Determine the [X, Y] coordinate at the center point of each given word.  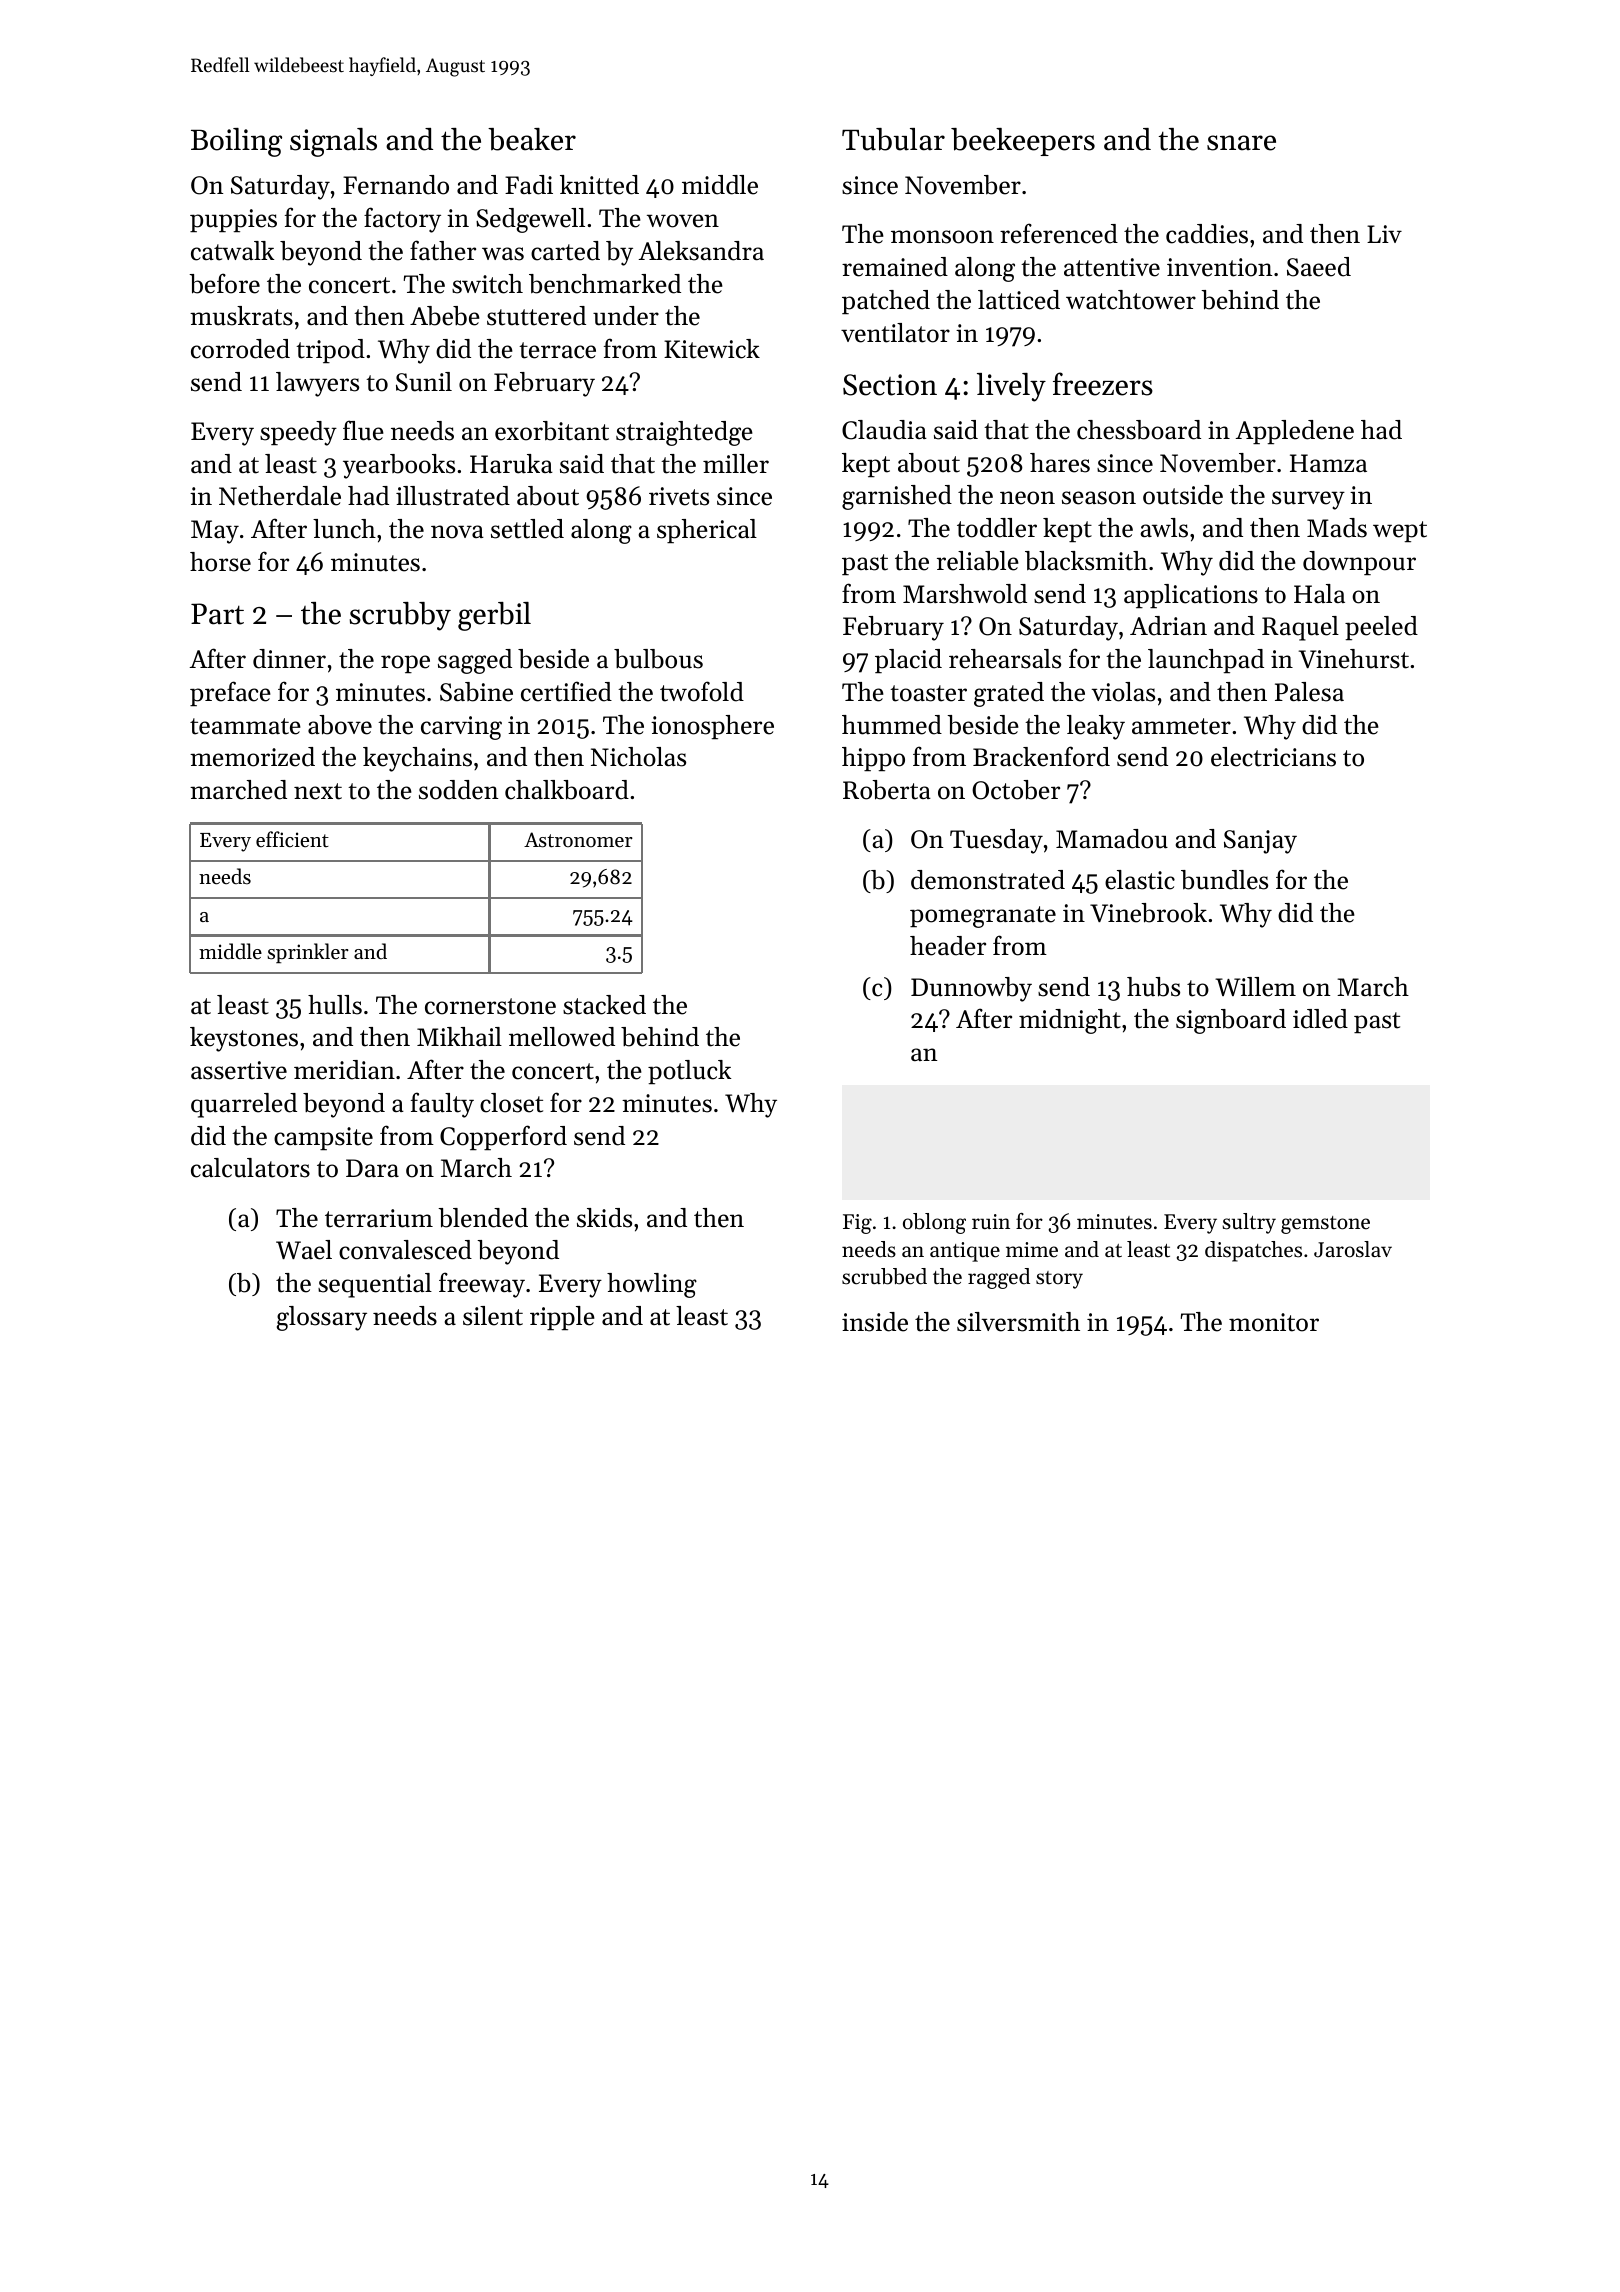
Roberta [887, 790]
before [224, 283]
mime [1032, 1250]
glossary [322, 1318]
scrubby [400, 616]
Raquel [1300, 628]
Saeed [1319, 267]
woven [683, 221]
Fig [857, 1224]
